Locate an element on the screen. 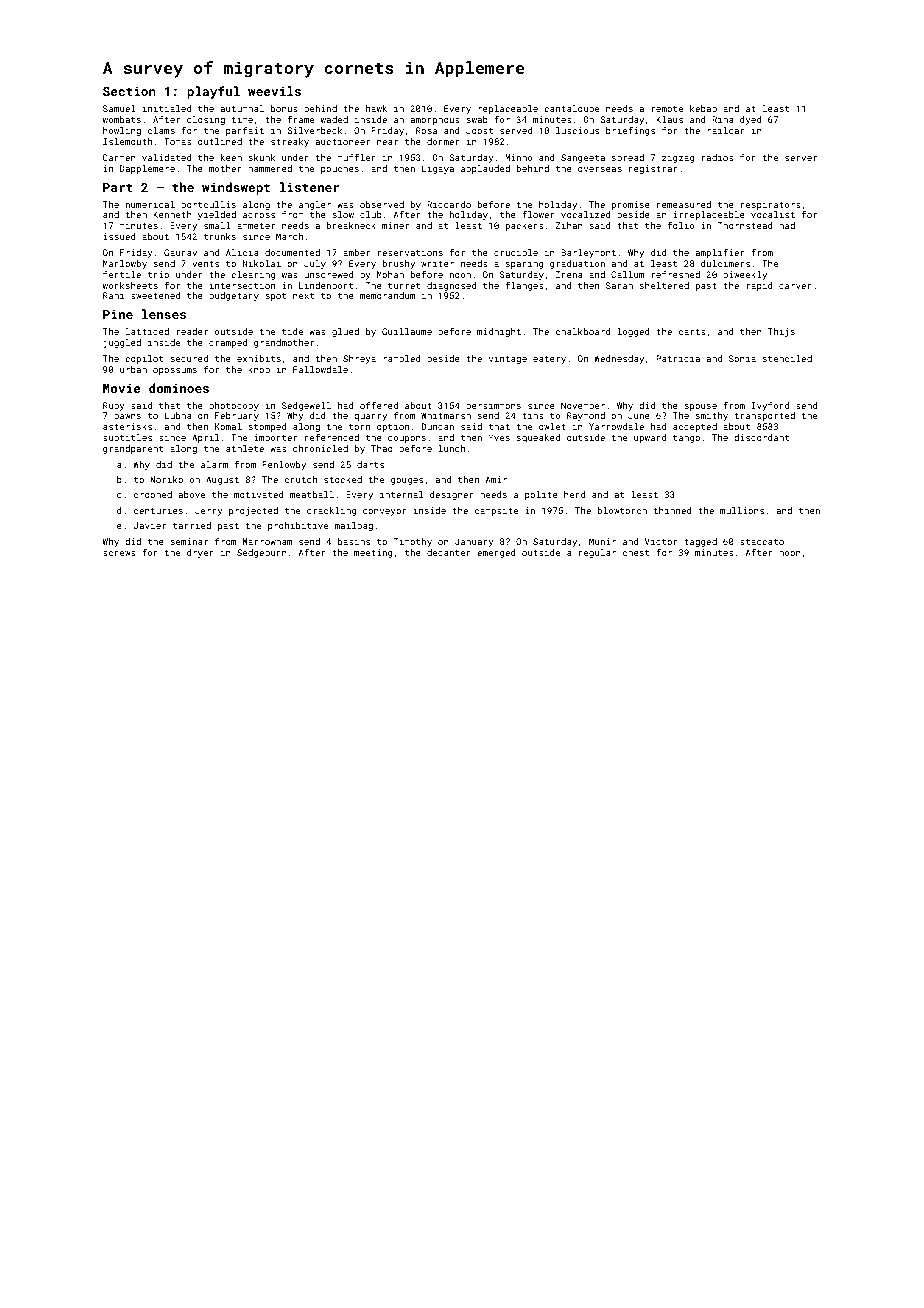 This screenshot has height=1308, width=924. staccato is located at coordinates (762, 542).
